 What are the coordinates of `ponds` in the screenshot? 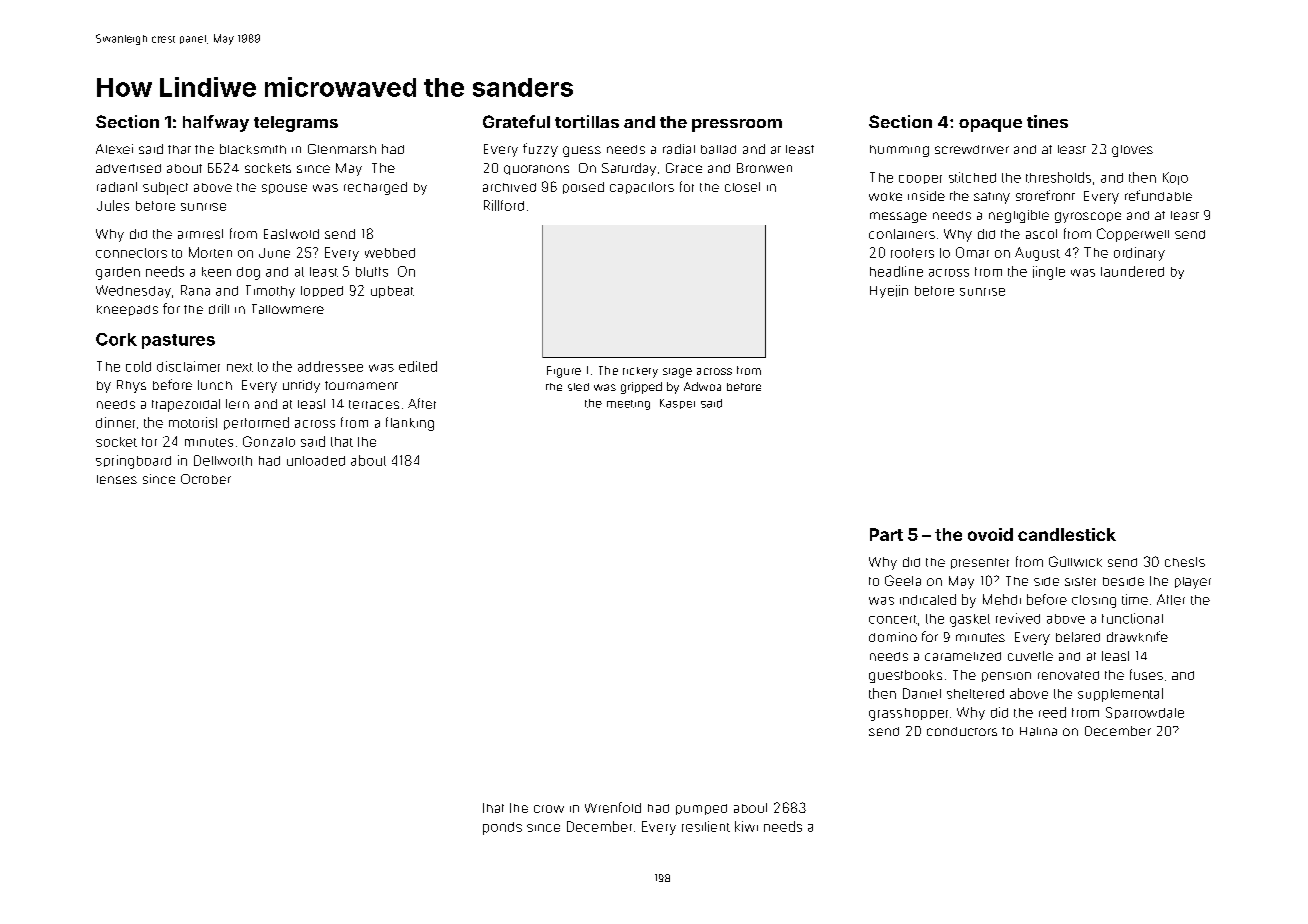 It's located at (502, 828).
